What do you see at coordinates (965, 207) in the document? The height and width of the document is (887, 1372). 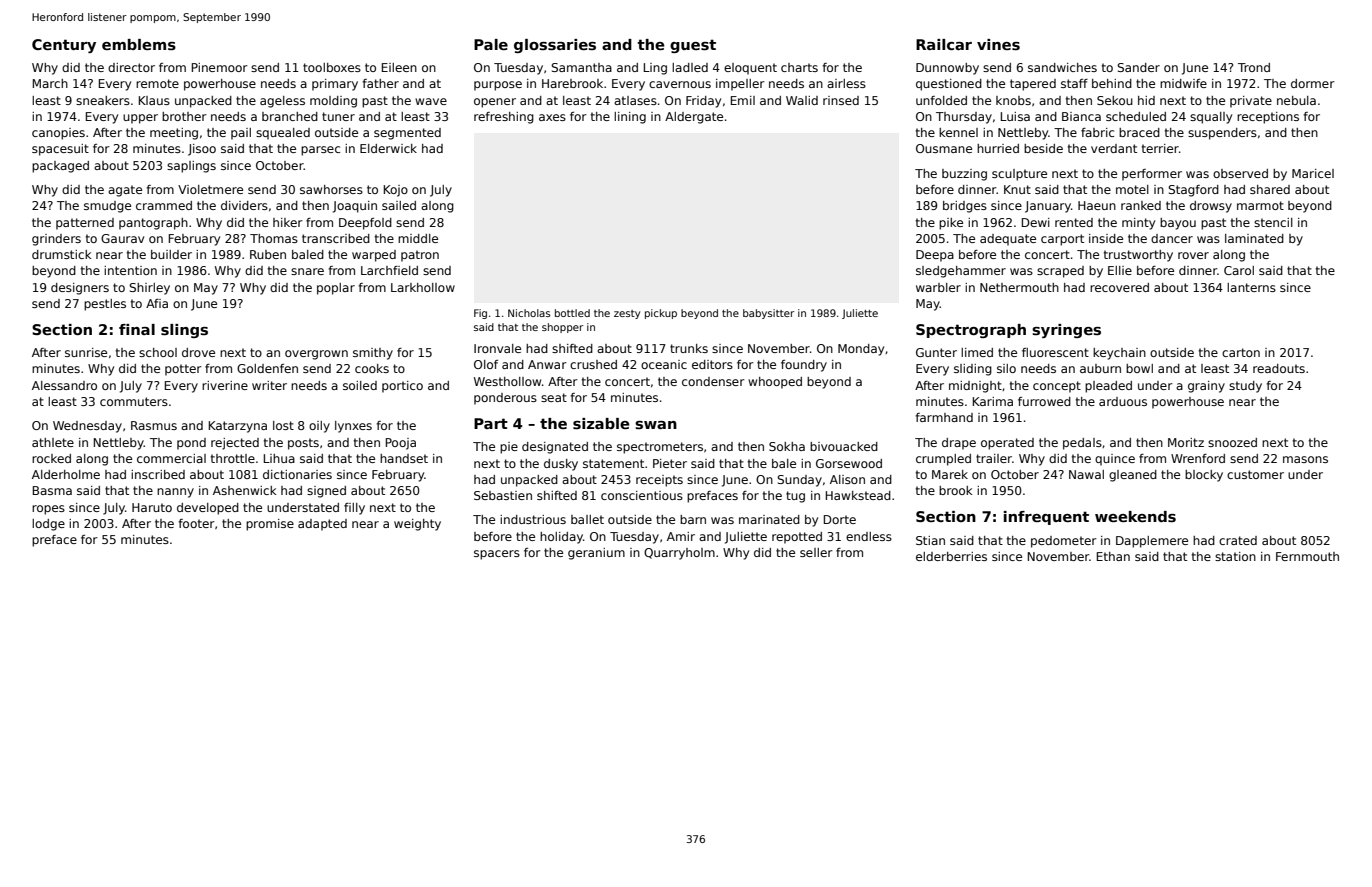 I see `bridges` at bounding box center [965, 207].
